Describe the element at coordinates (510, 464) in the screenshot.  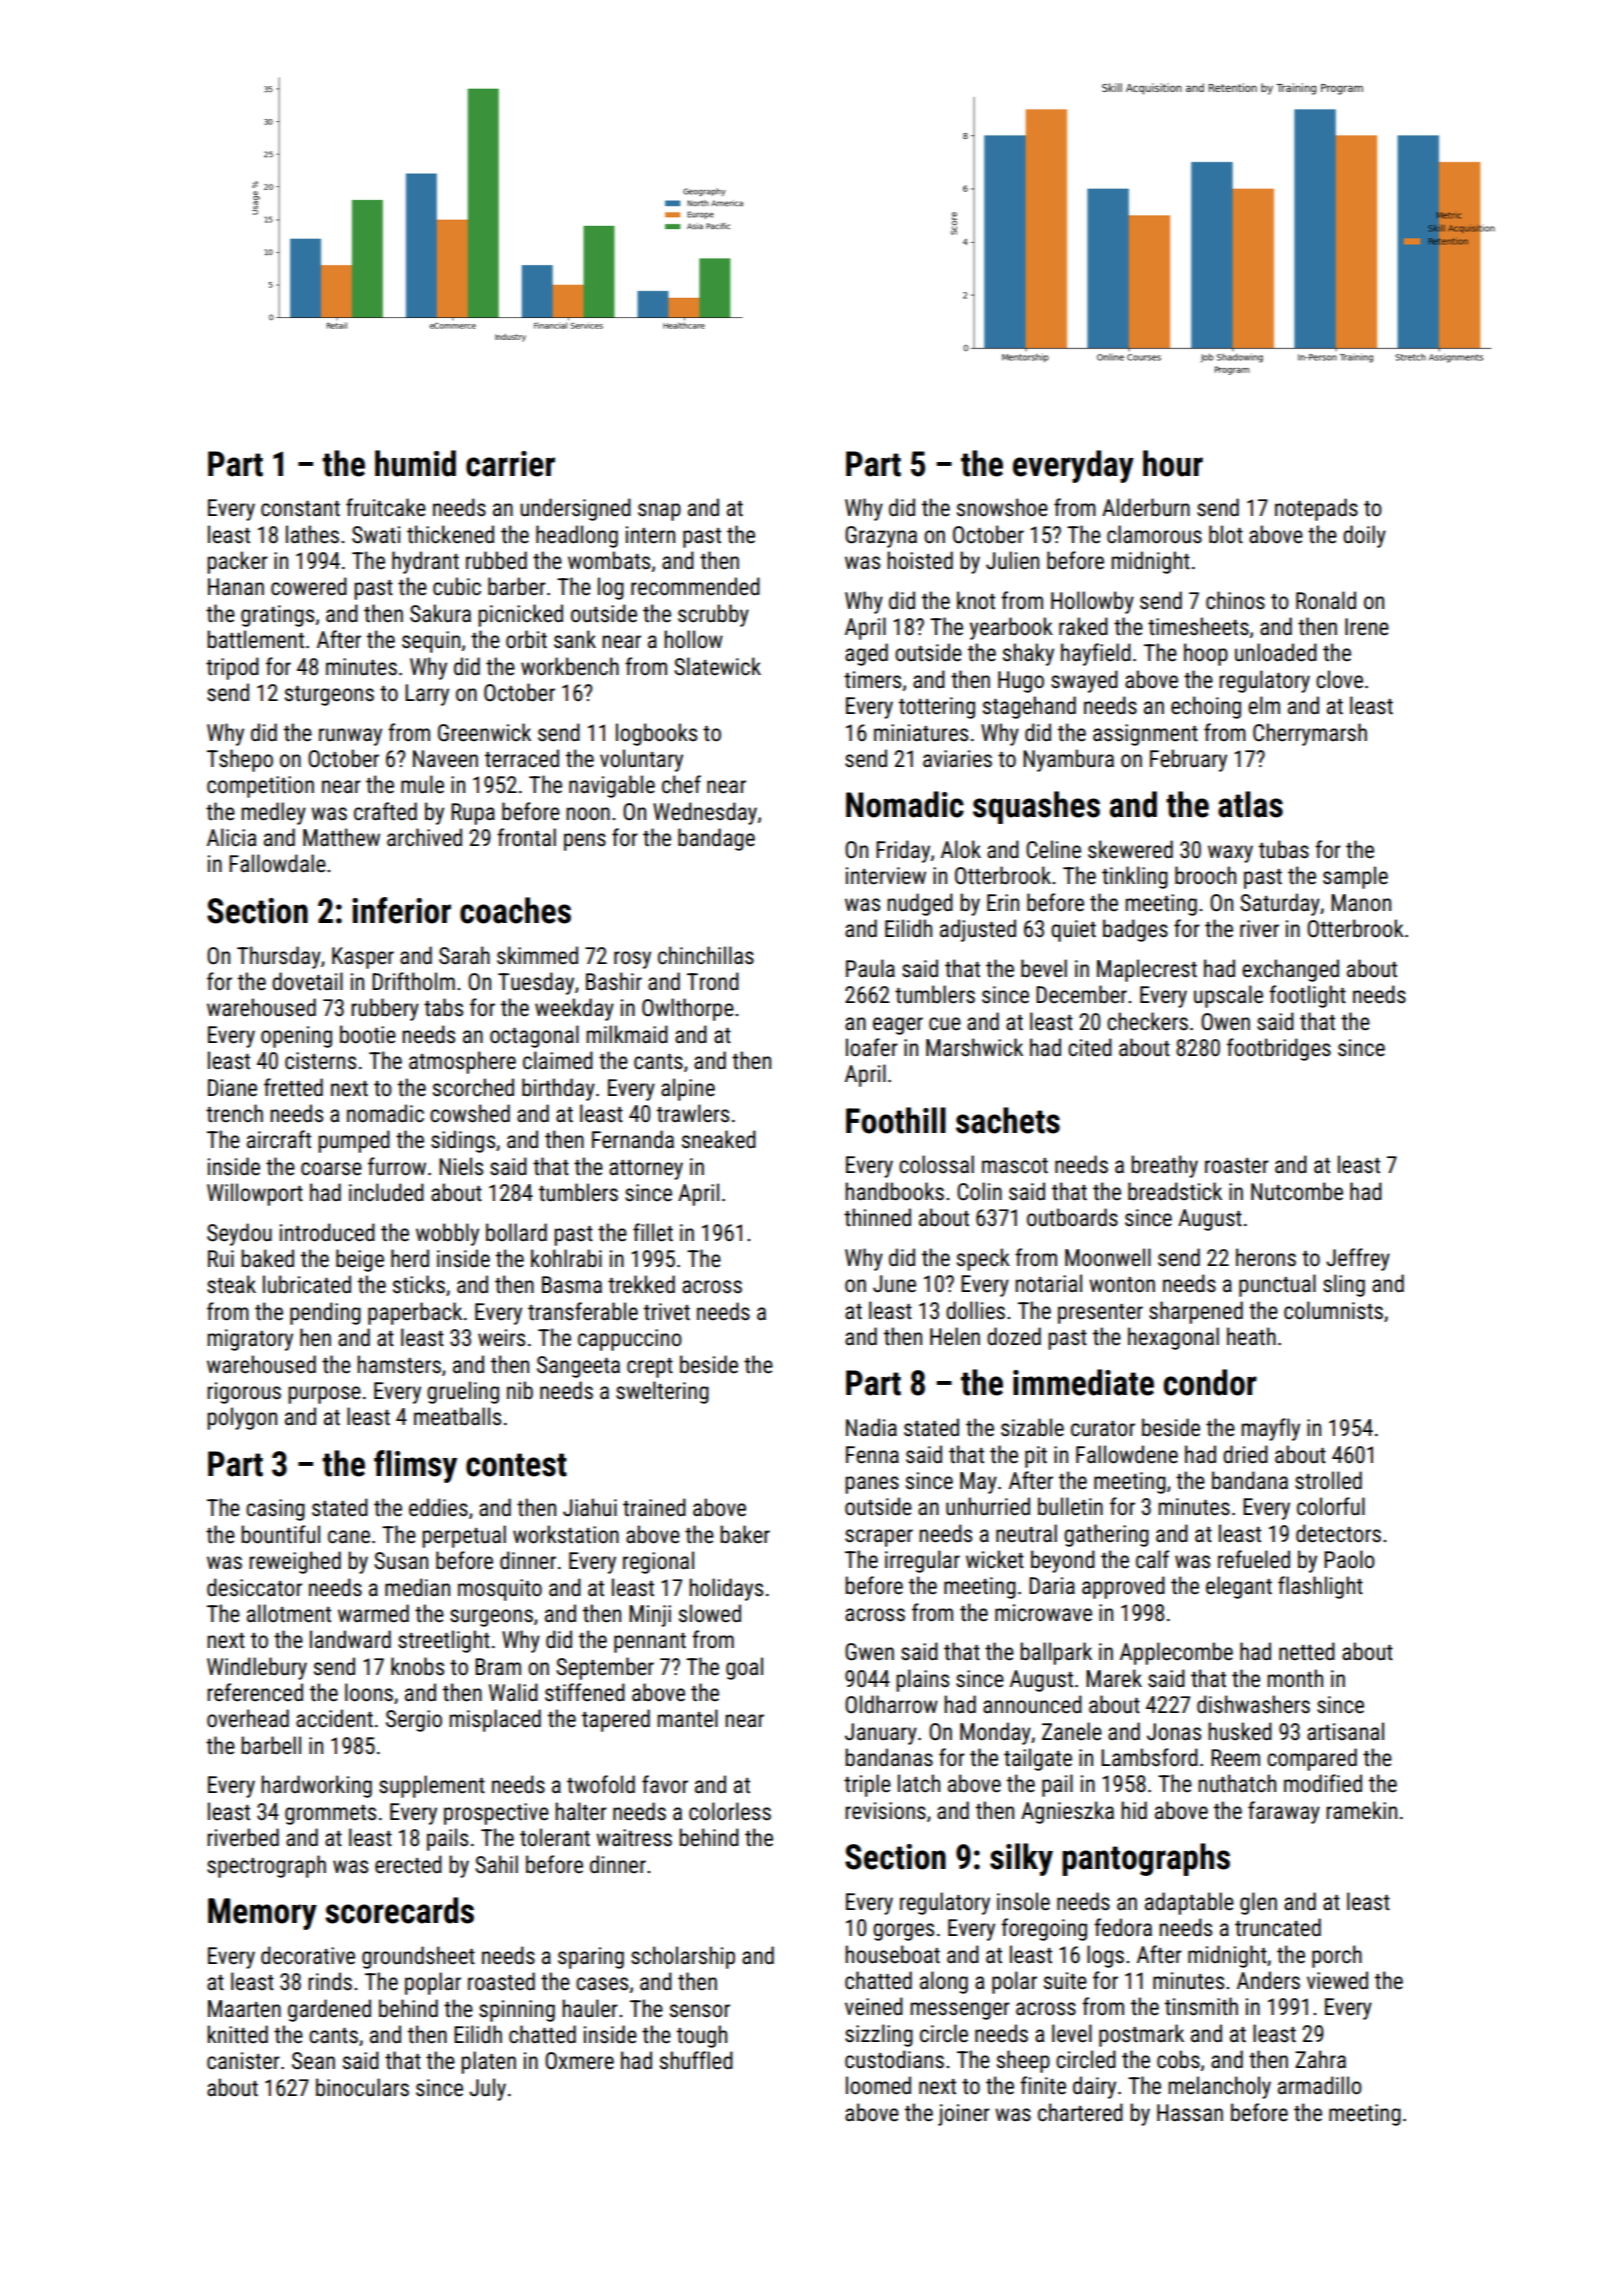
I see `carrier` at that location.
